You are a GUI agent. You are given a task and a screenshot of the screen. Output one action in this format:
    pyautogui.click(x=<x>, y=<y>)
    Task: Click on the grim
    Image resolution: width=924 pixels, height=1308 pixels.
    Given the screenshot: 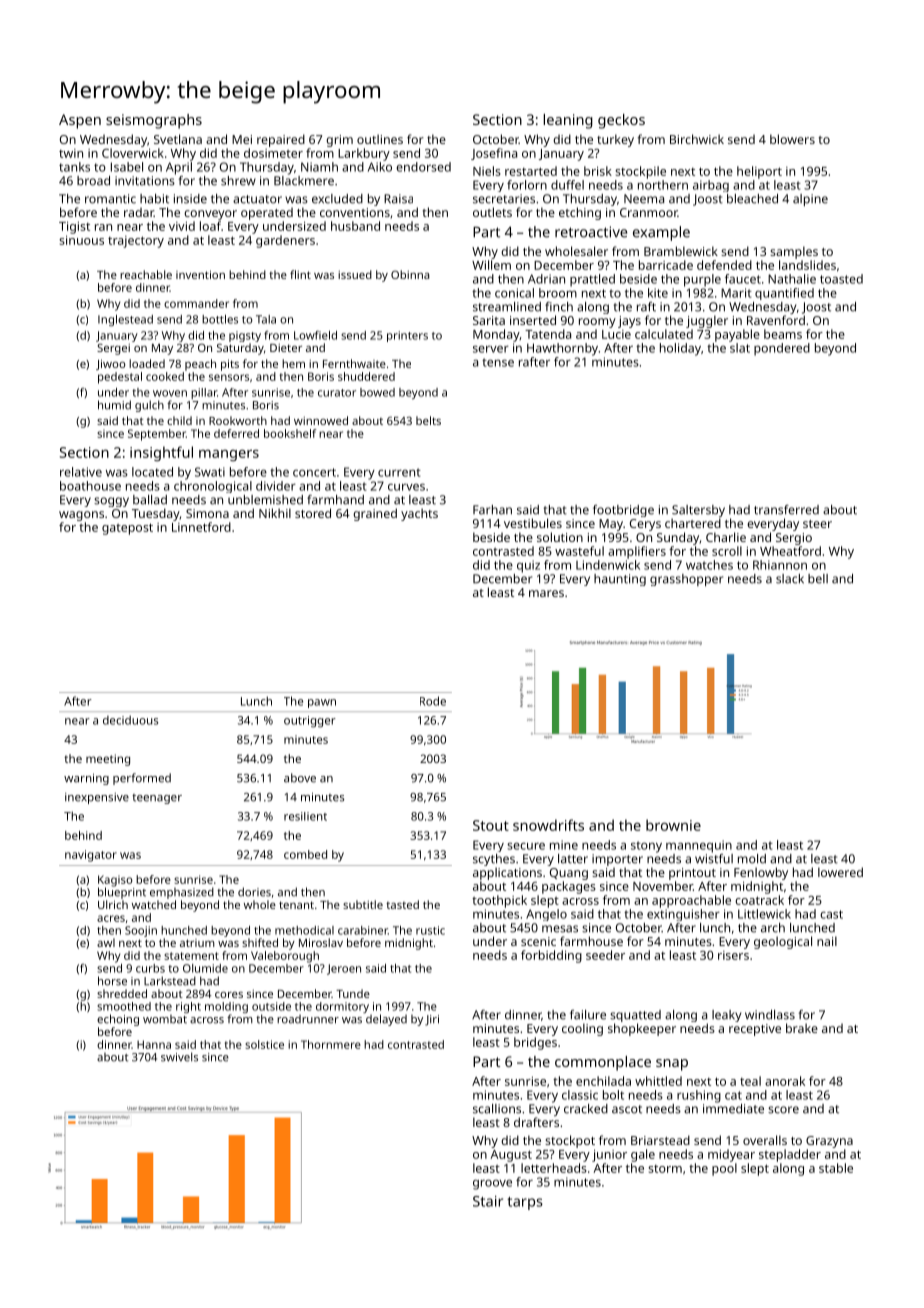 What is the action you would take?
    pyautogui.click(x=339, y=141)
